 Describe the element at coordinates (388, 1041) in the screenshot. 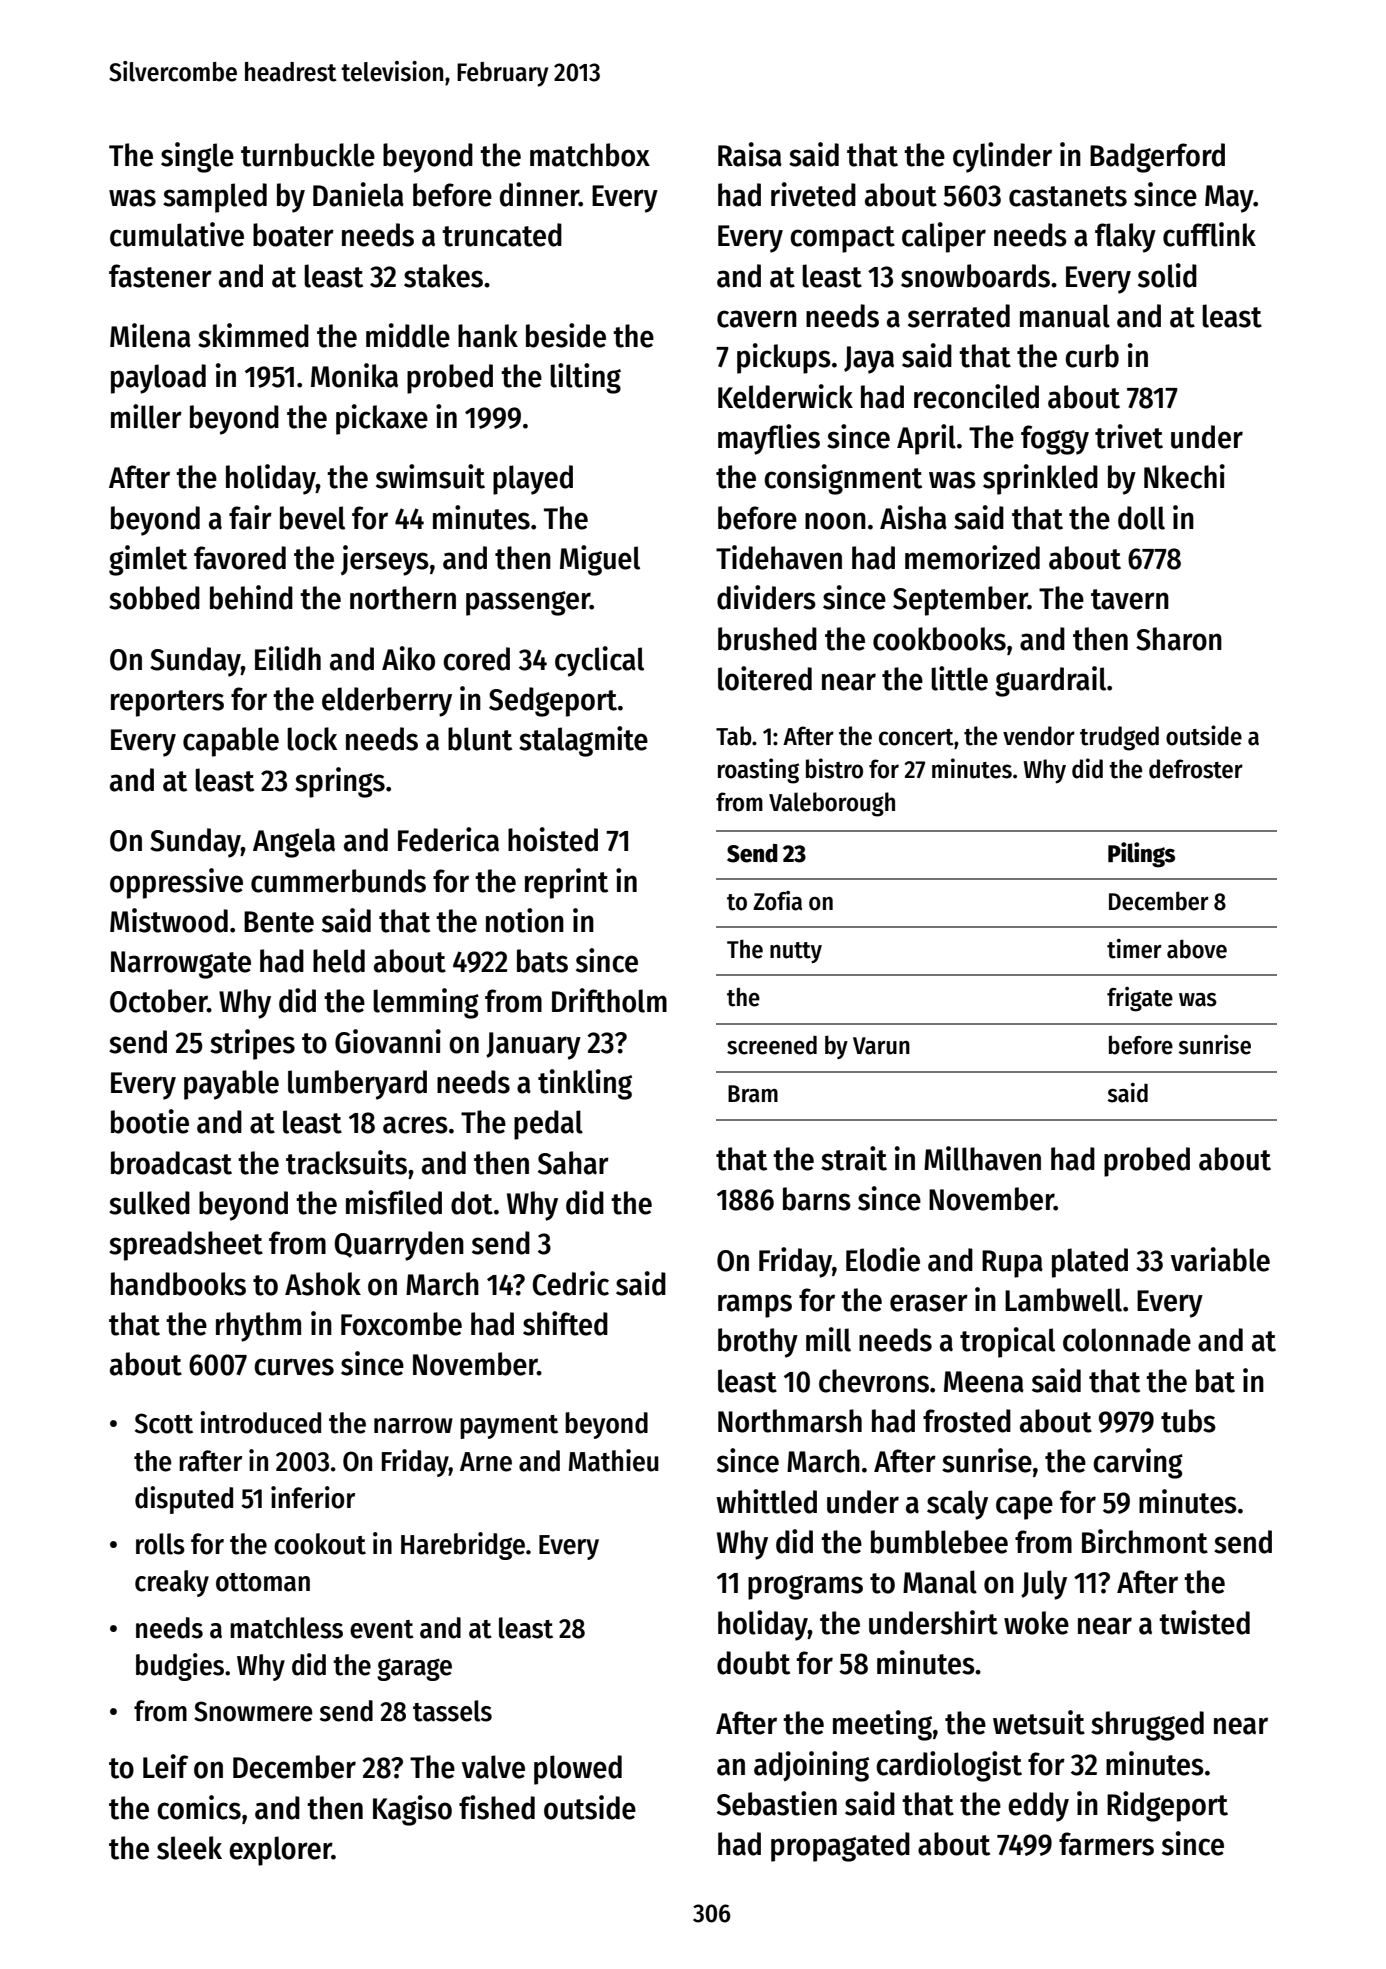

I see `Giovanni` at that location.
